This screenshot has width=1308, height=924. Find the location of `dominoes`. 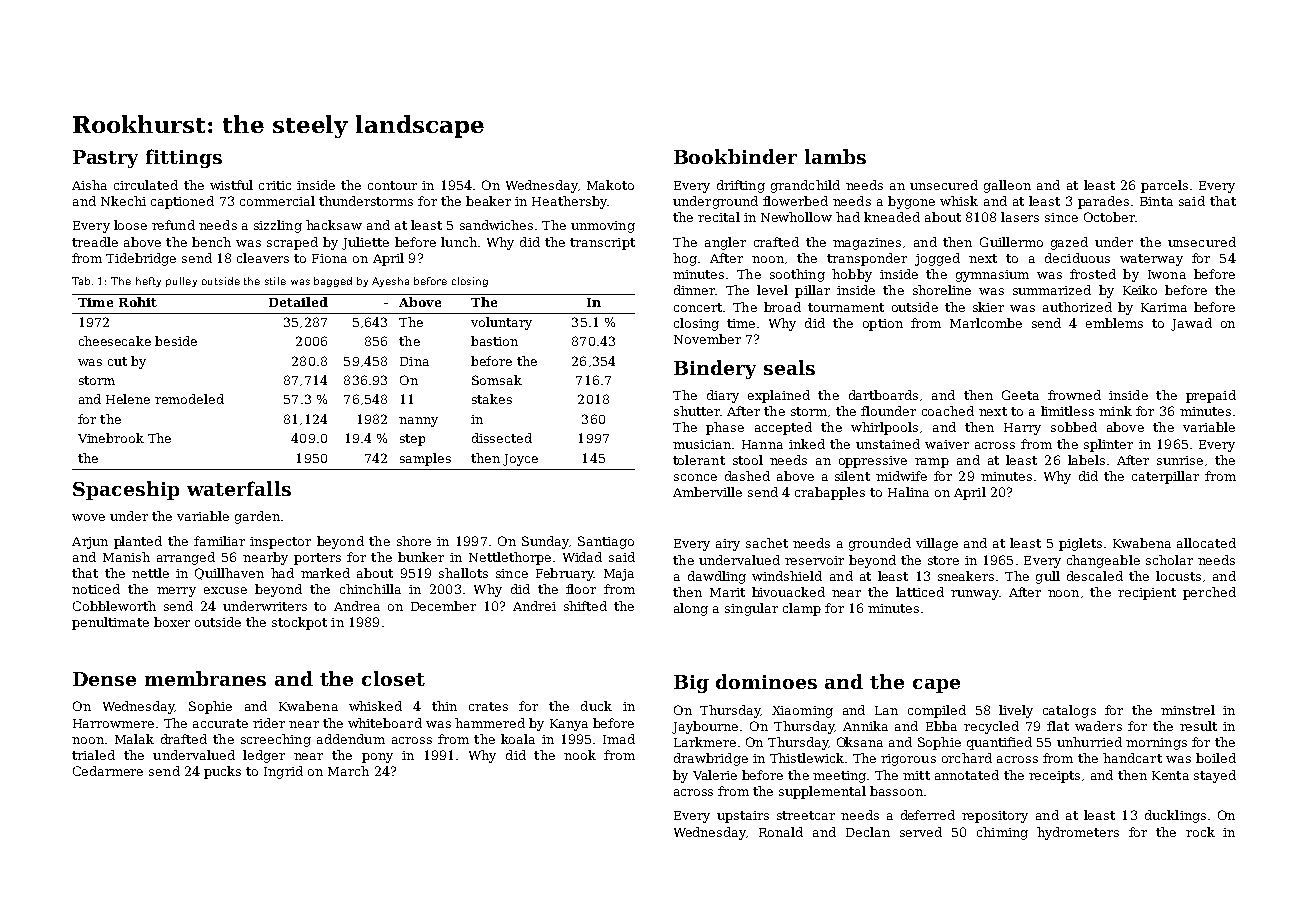

dominoes is located at coordinates (766, 681).
